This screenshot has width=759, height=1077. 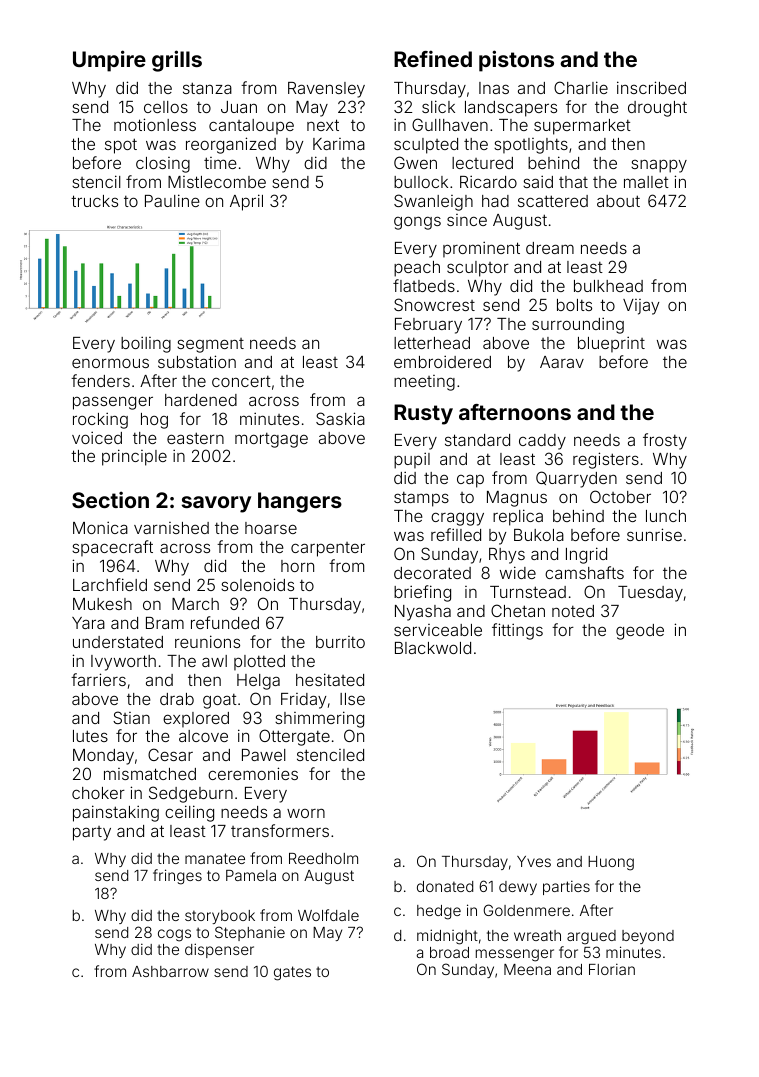 I want to click on trucks, so click(x=94, y=201).
